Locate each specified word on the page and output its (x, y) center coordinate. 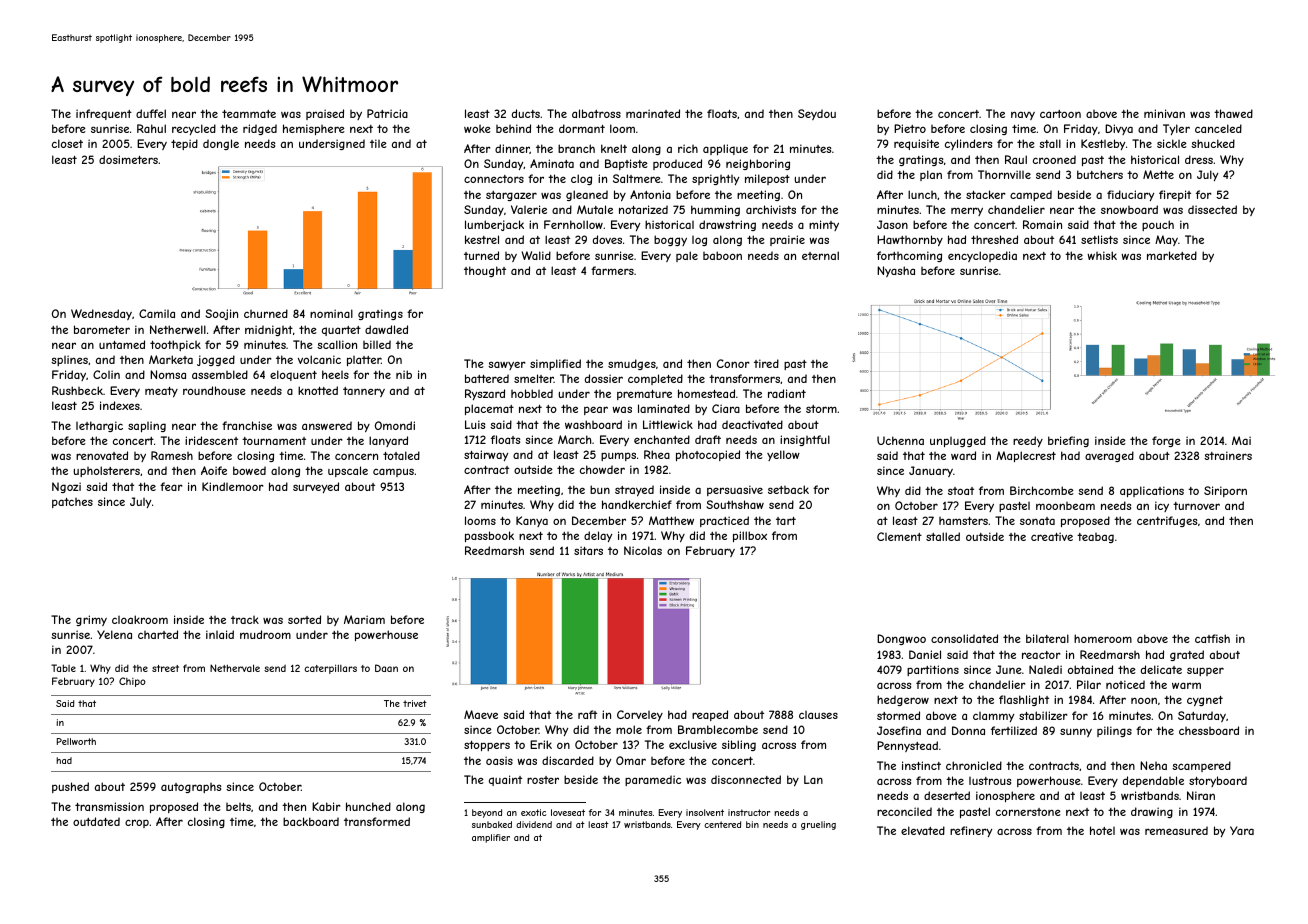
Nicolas (643, 550)
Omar (631, 760)
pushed (70, 787)
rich (688, 148)
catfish (1212, 638)
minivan (1164, 113)
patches (72, 503)
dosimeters (128, 159)
